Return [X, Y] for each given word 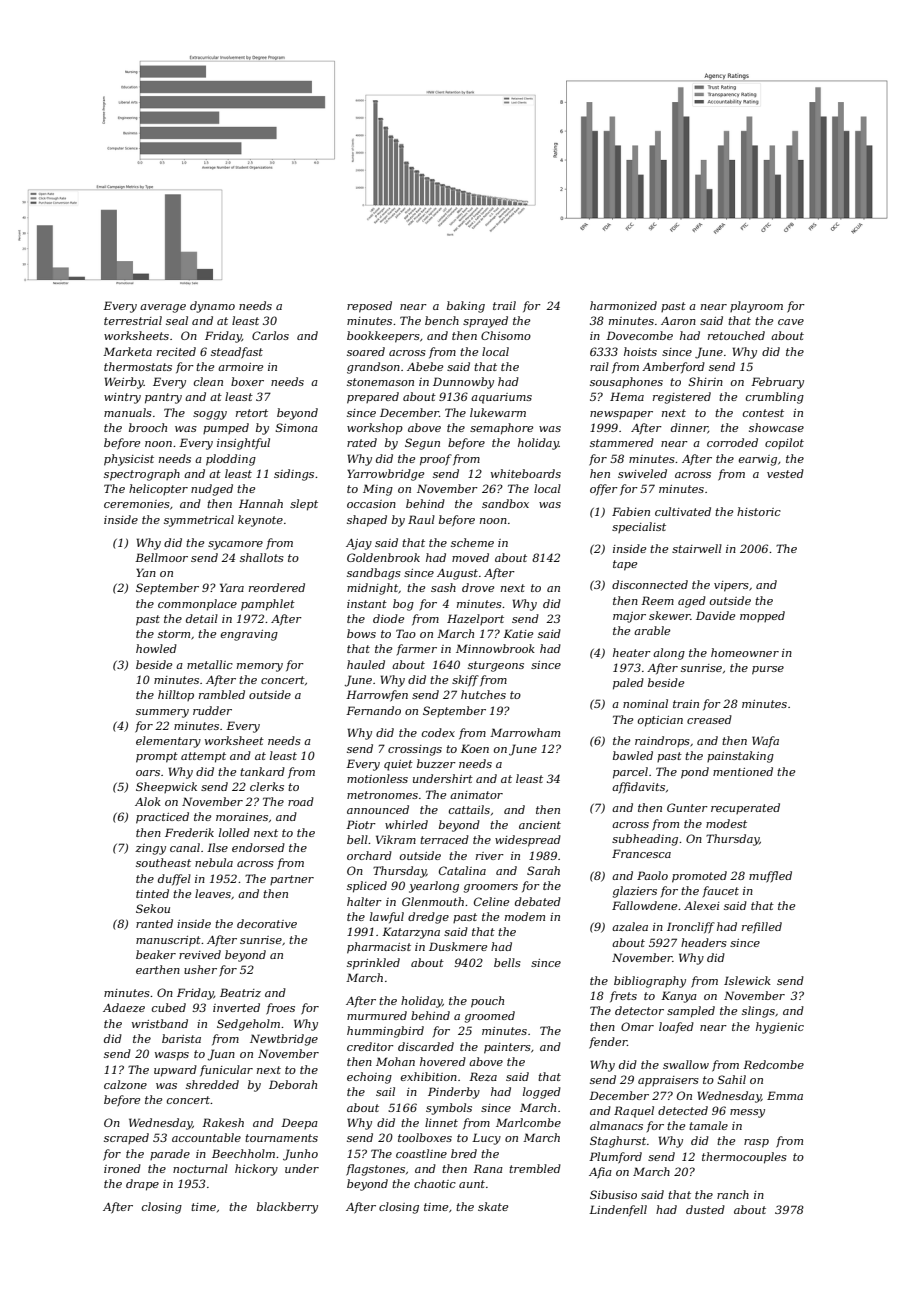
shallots [262, 557]
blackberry [287, 1208]
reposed [369, 307]
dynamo [212, 307]
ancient [540, 825]
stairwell [697, 548]
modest [726, 823]
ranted [154, 923]
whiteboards [526, 473]
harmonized [623, 305]
